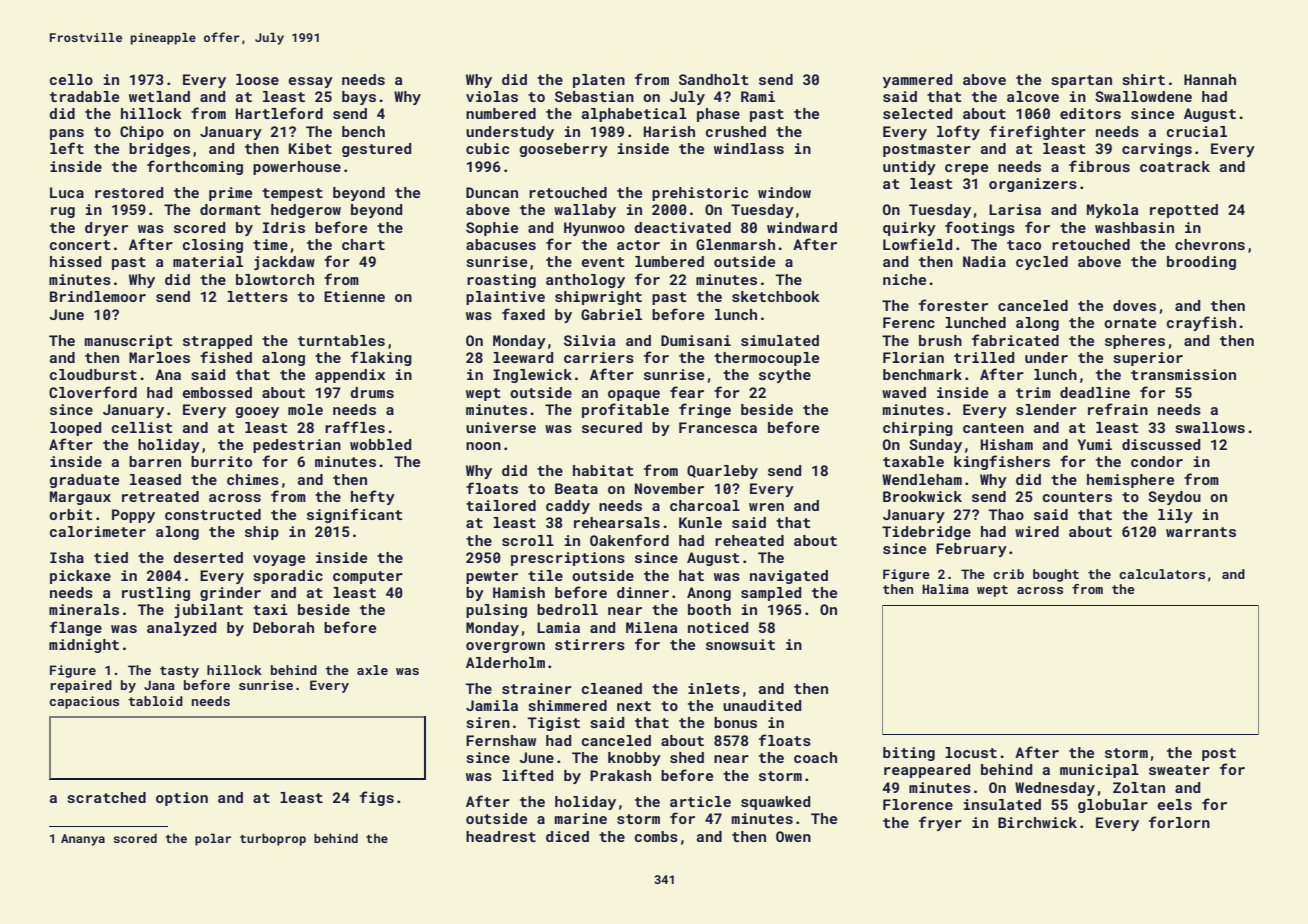 The image size is (1308, 924). Describe the element at coordinates (740, 644) in the screenshot. I see `snowsuit` at that location.
